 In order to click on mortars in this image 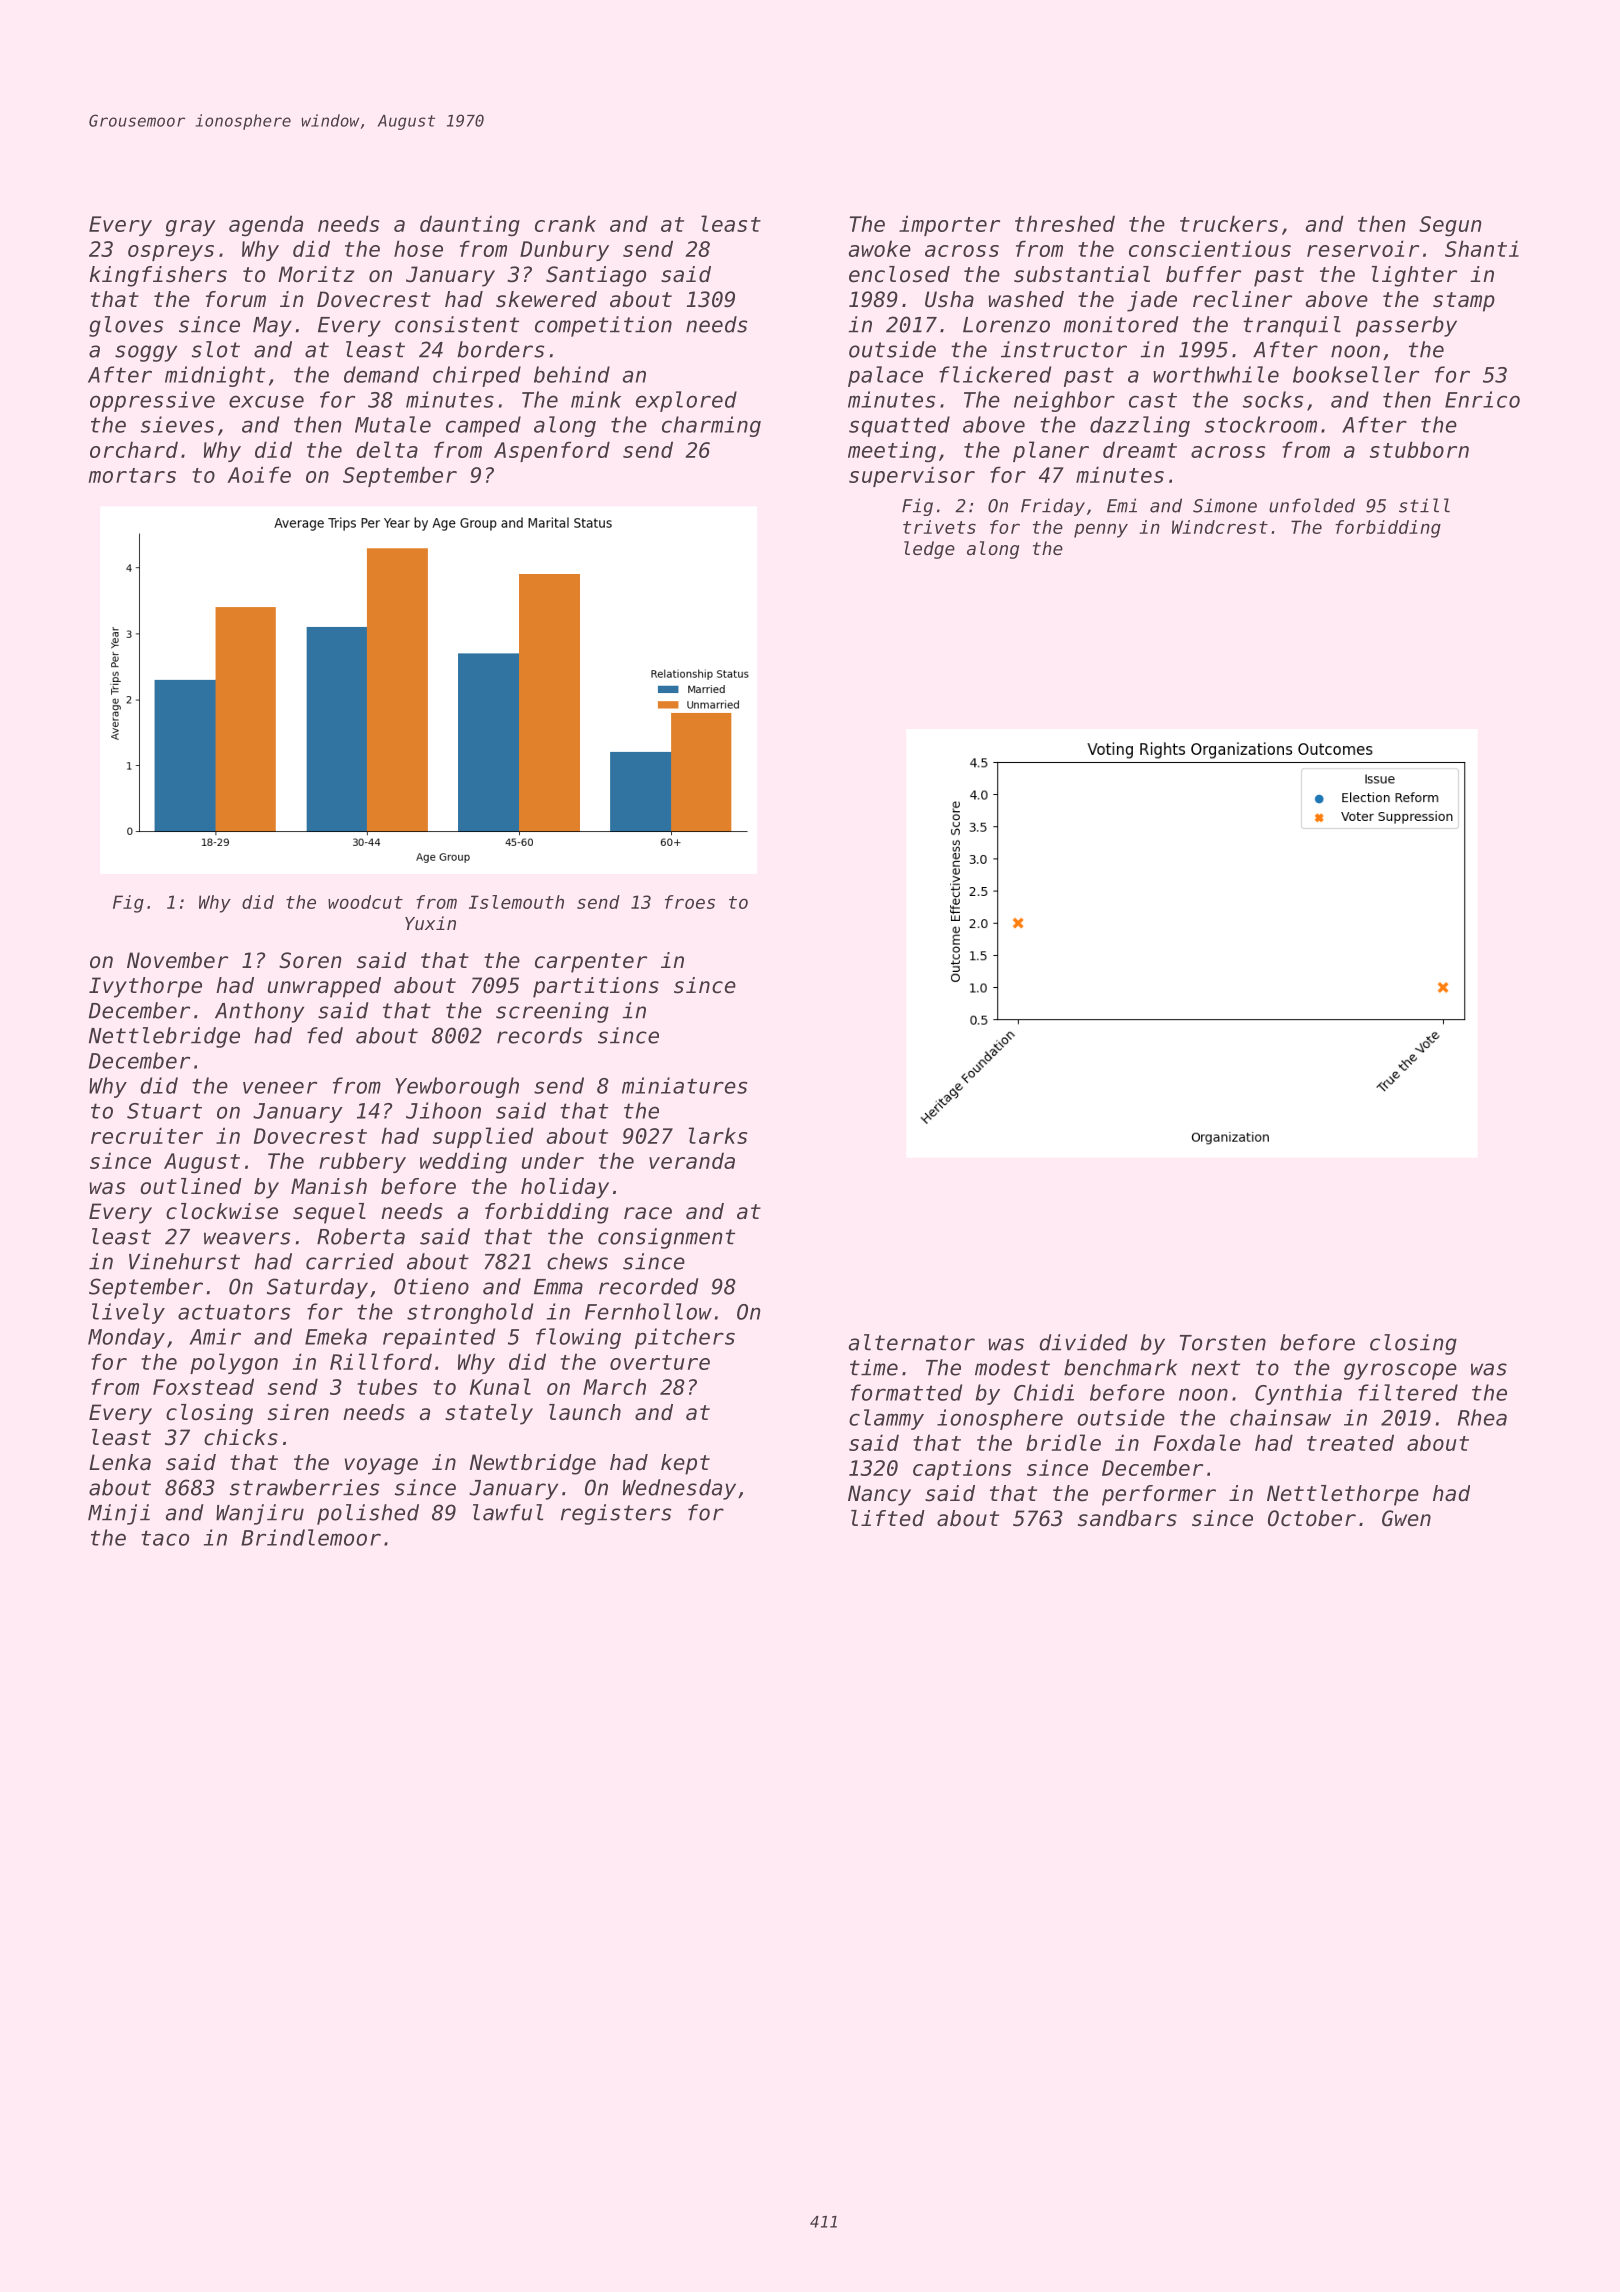, I will do `click(132, 475)`.
